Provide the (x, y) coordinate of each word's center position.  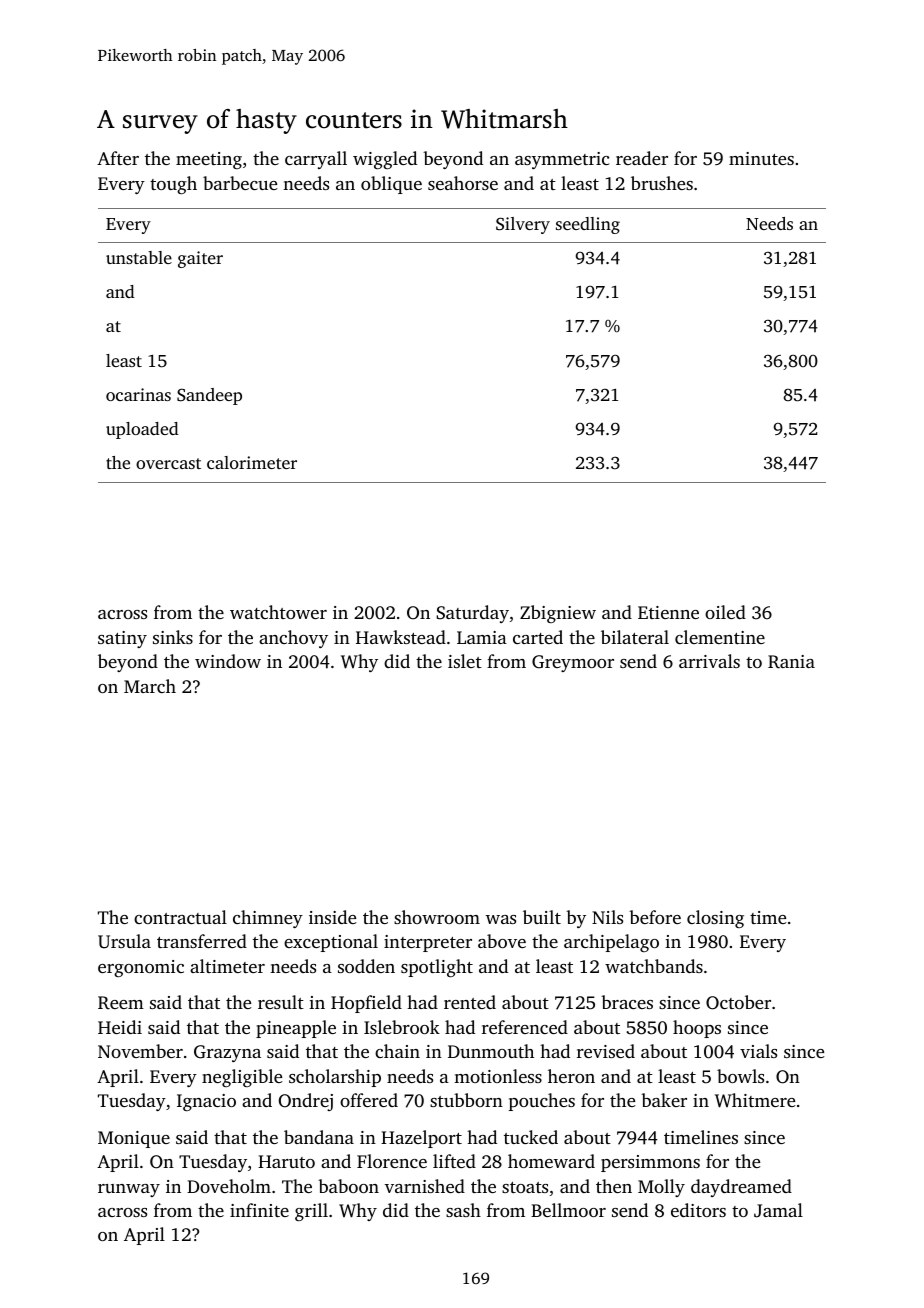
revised (606, 1051)
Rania (791, 662)
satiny (122, 639)
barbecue (240, 183)
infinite (259, 1210)
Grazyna (227, 1053)
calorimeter (252, 462)
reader (642, 158)
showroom (437, 917)
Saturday (472, 614)
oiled (725, 612)
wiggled (385, 160)
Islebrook (402, 1027)
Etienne (668, 612)
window (228, 661)
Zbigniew (558, 614)
